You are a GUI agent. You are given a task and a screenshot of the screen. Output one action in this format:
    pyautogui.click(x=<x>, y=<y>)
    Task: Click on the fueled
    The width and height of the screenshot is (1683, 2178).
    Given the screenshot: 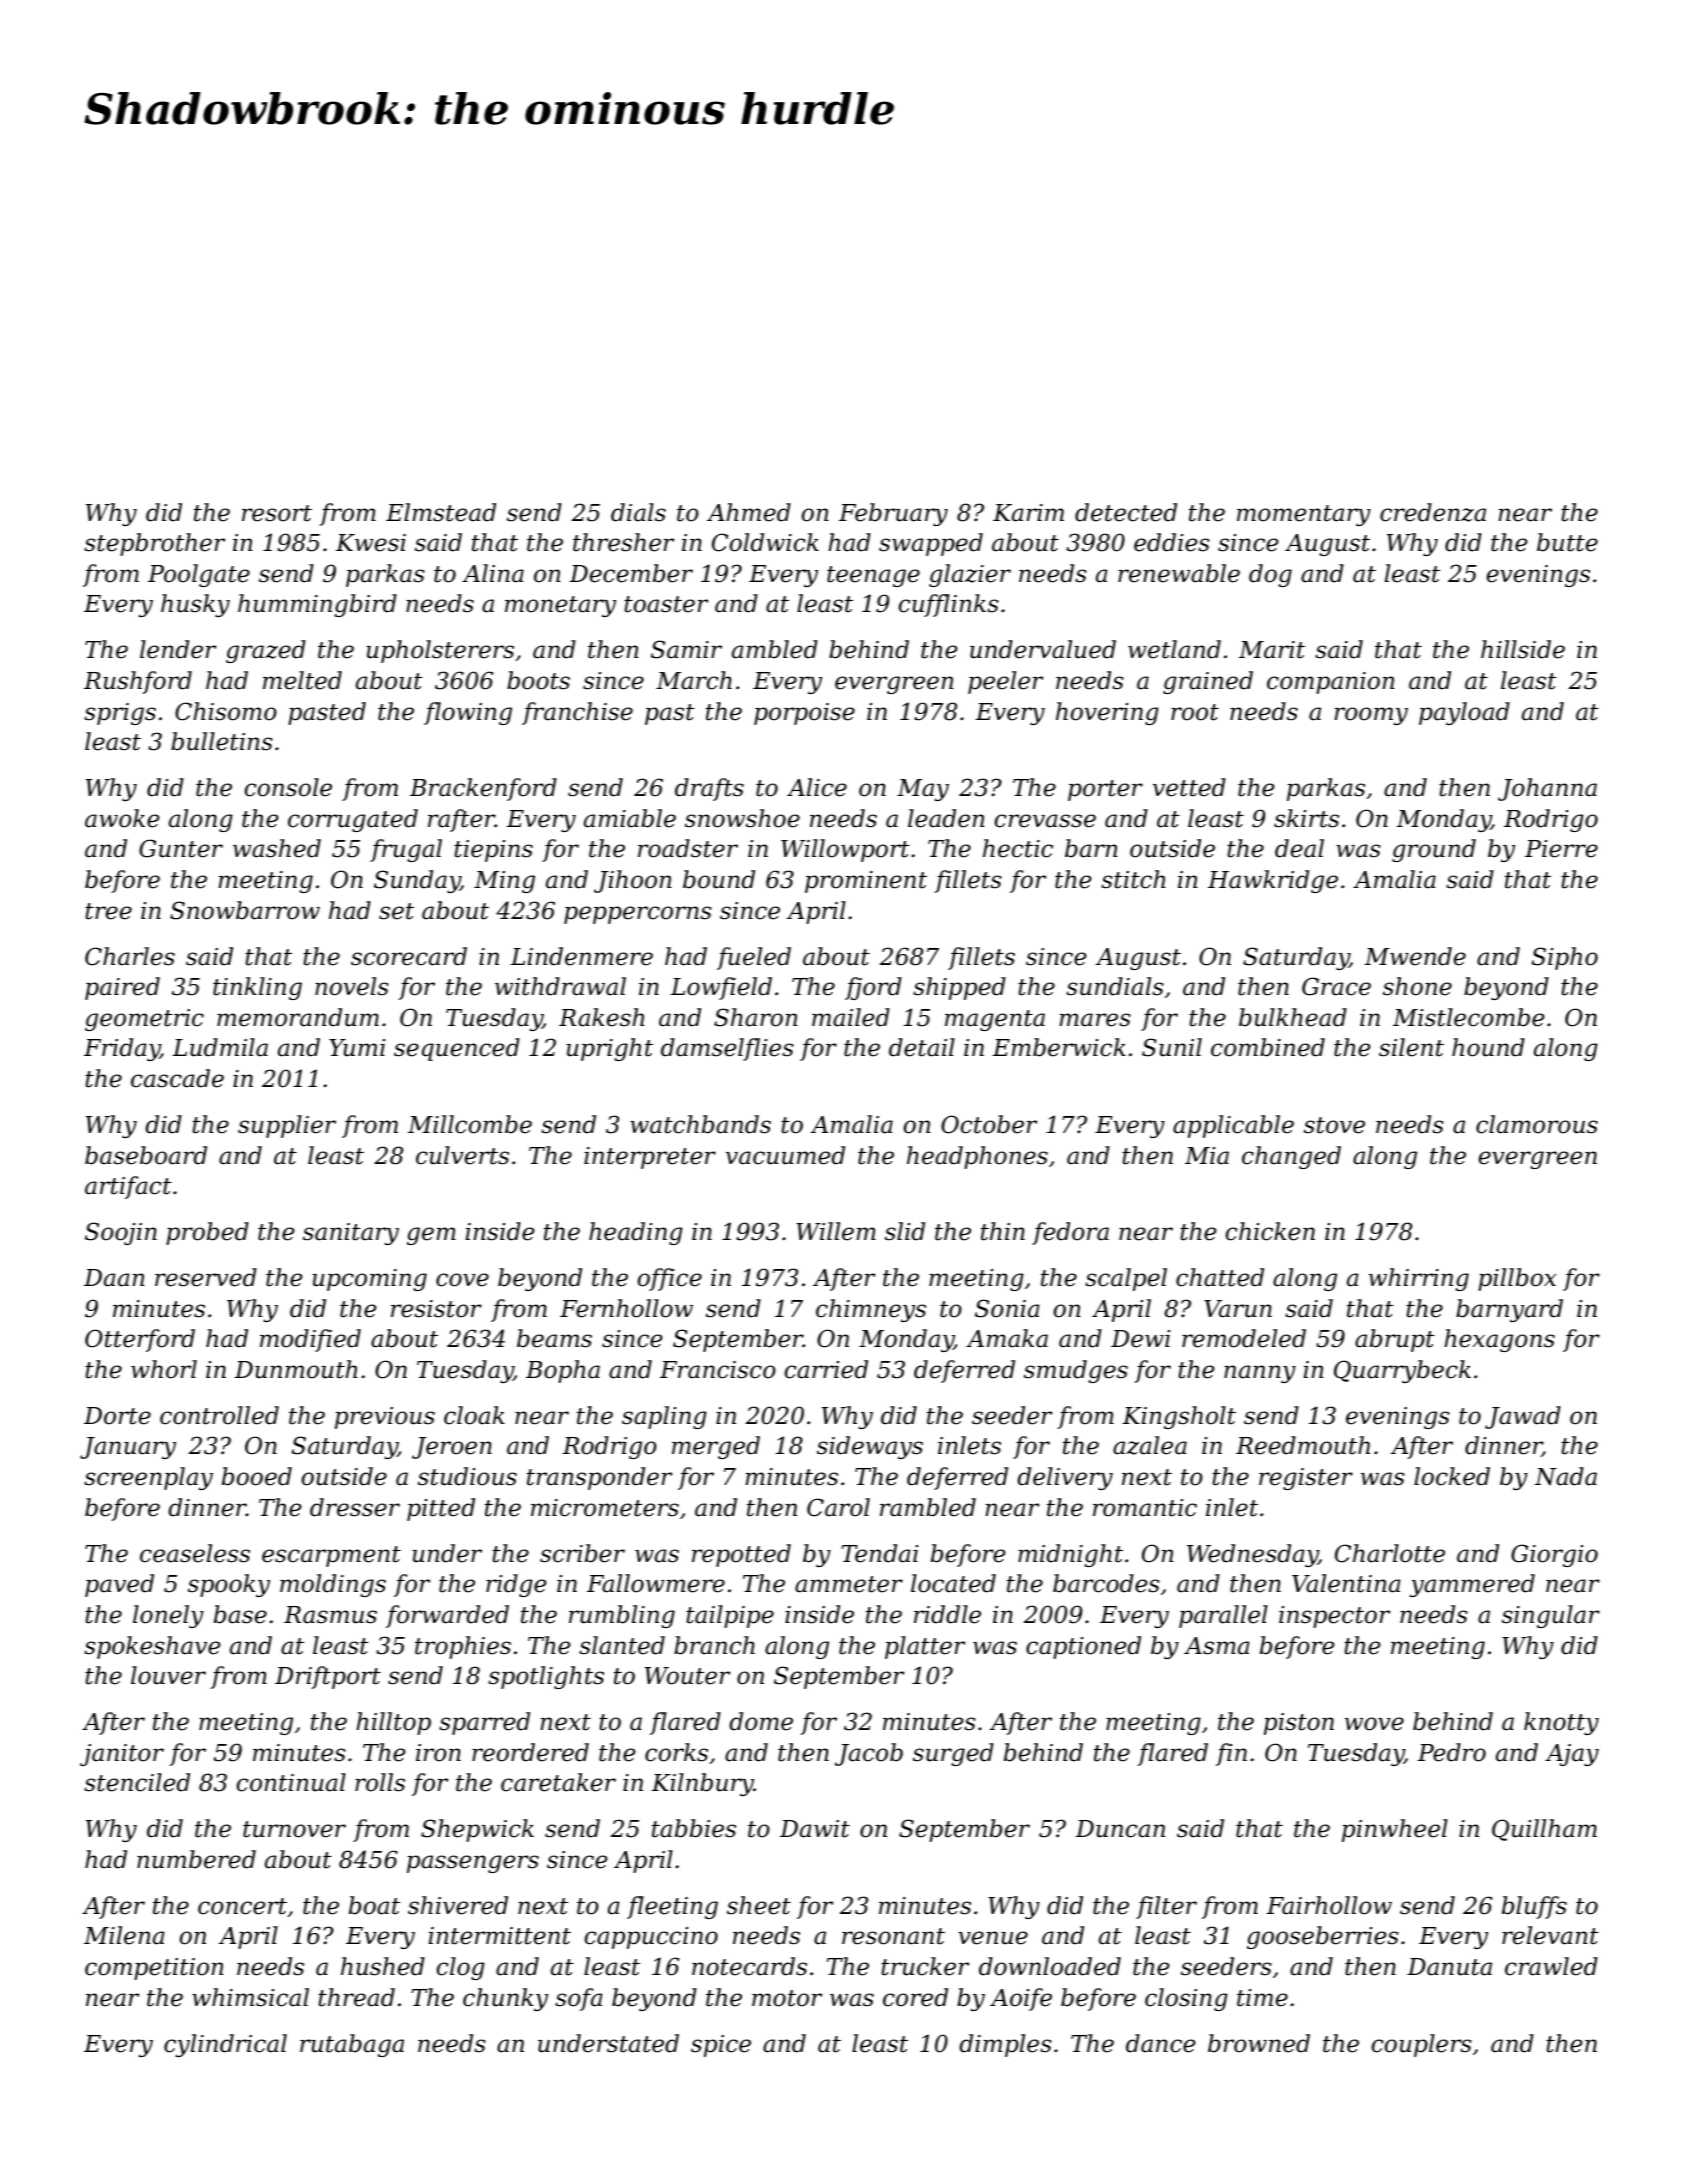 What is the action you would take?
    pyautogui.click(x=754, y=958)
